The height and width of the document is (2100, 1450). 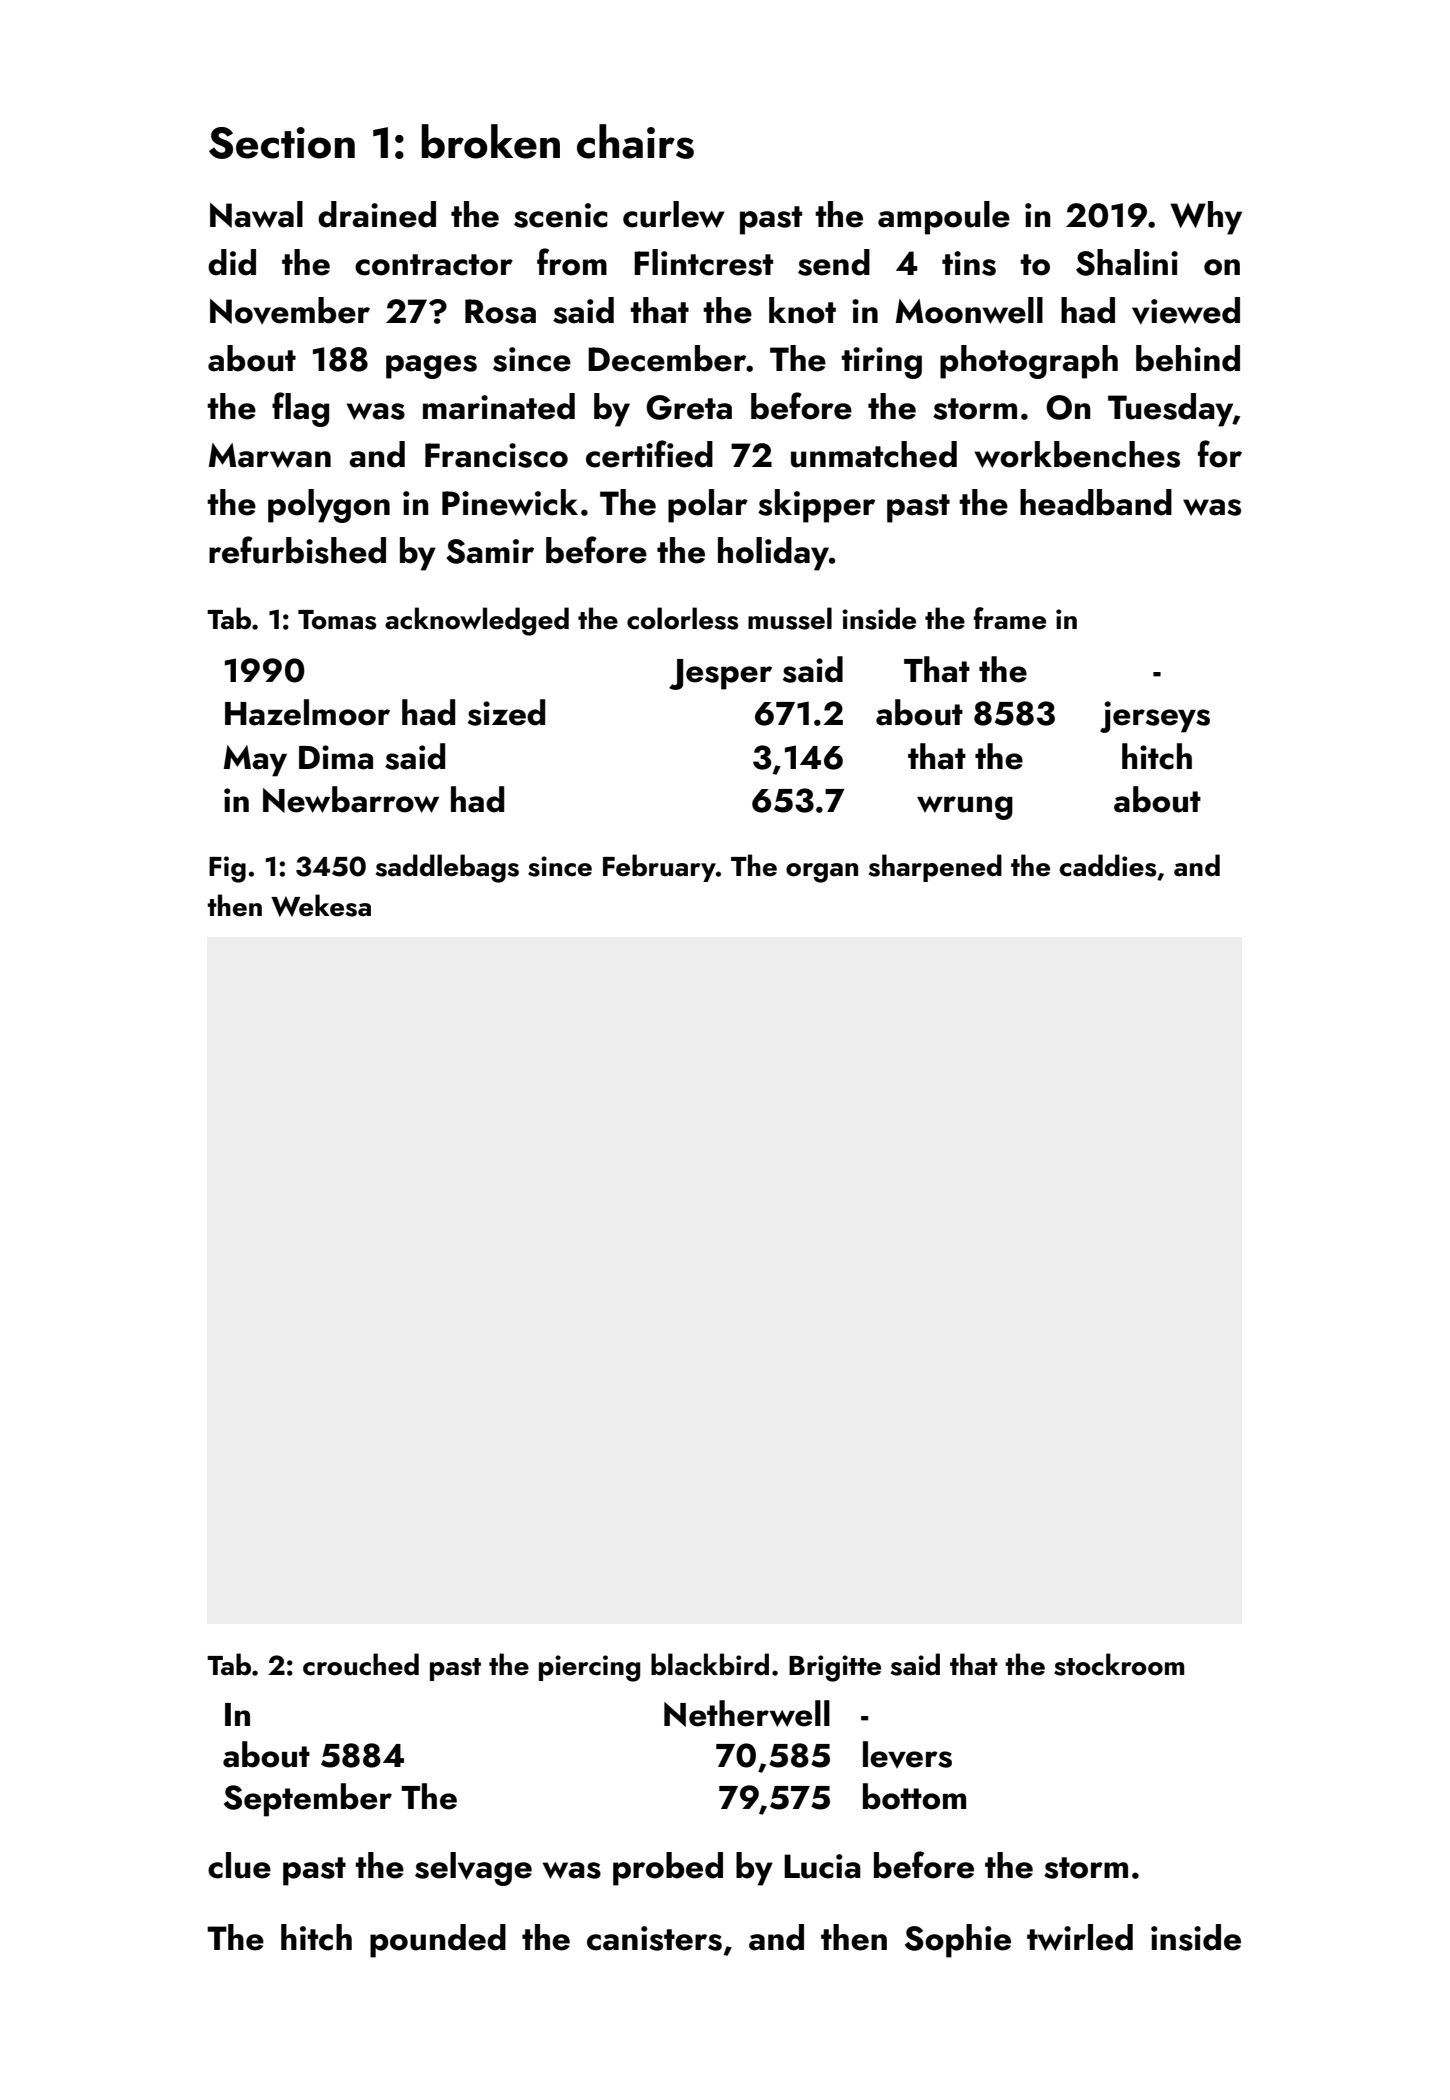 I want to click on Brigitte, so click(x=835, y=1668).
